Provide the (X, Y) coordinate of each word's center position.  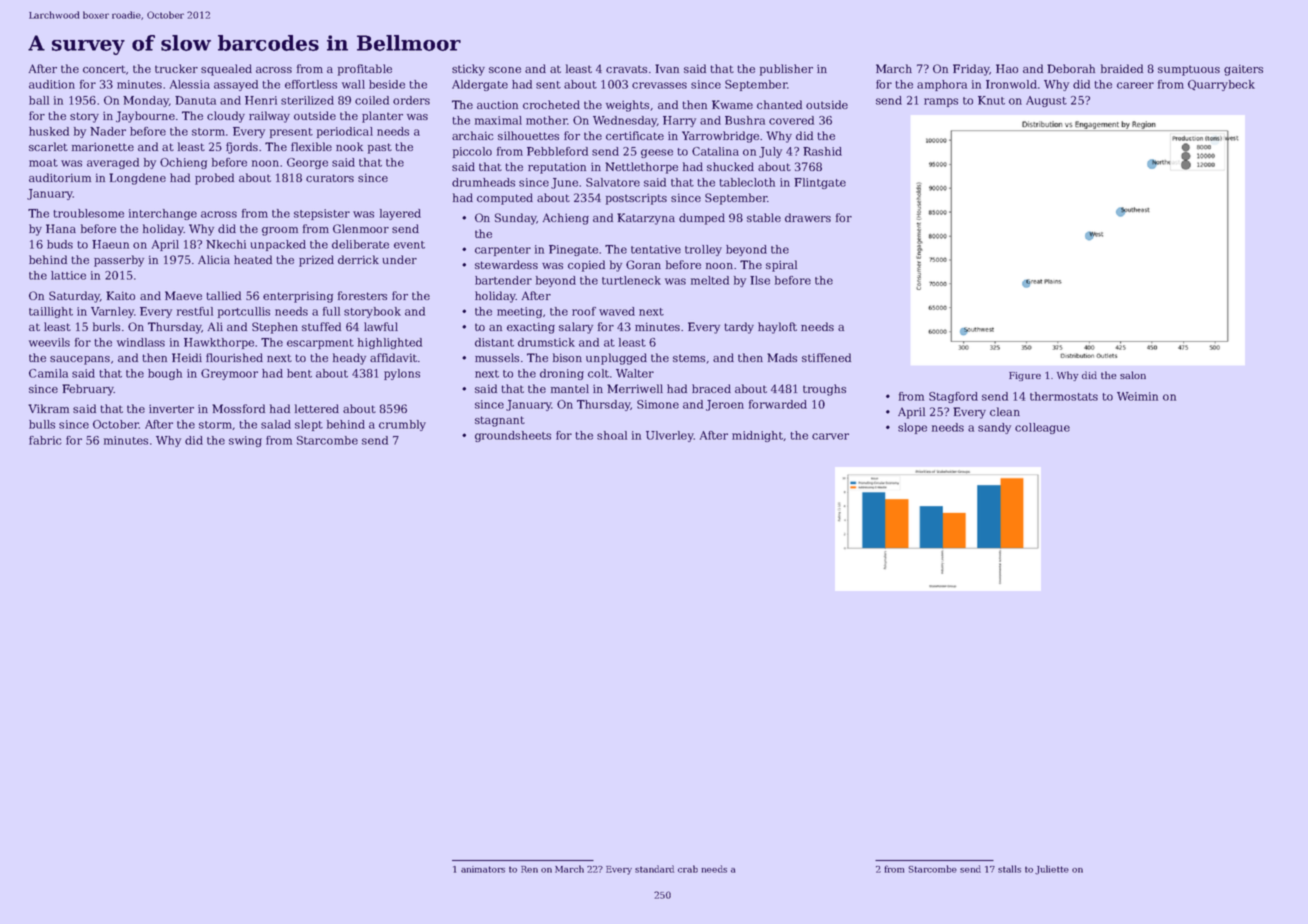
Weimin (1137, 396)
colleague (1042, 428)
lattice (68, 275)
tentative (656, 249)
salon (1133, 375)
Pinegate (573, 250)
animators (483, 869)
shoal (612, 435)
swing (245, 441)
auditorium (60, 177)
